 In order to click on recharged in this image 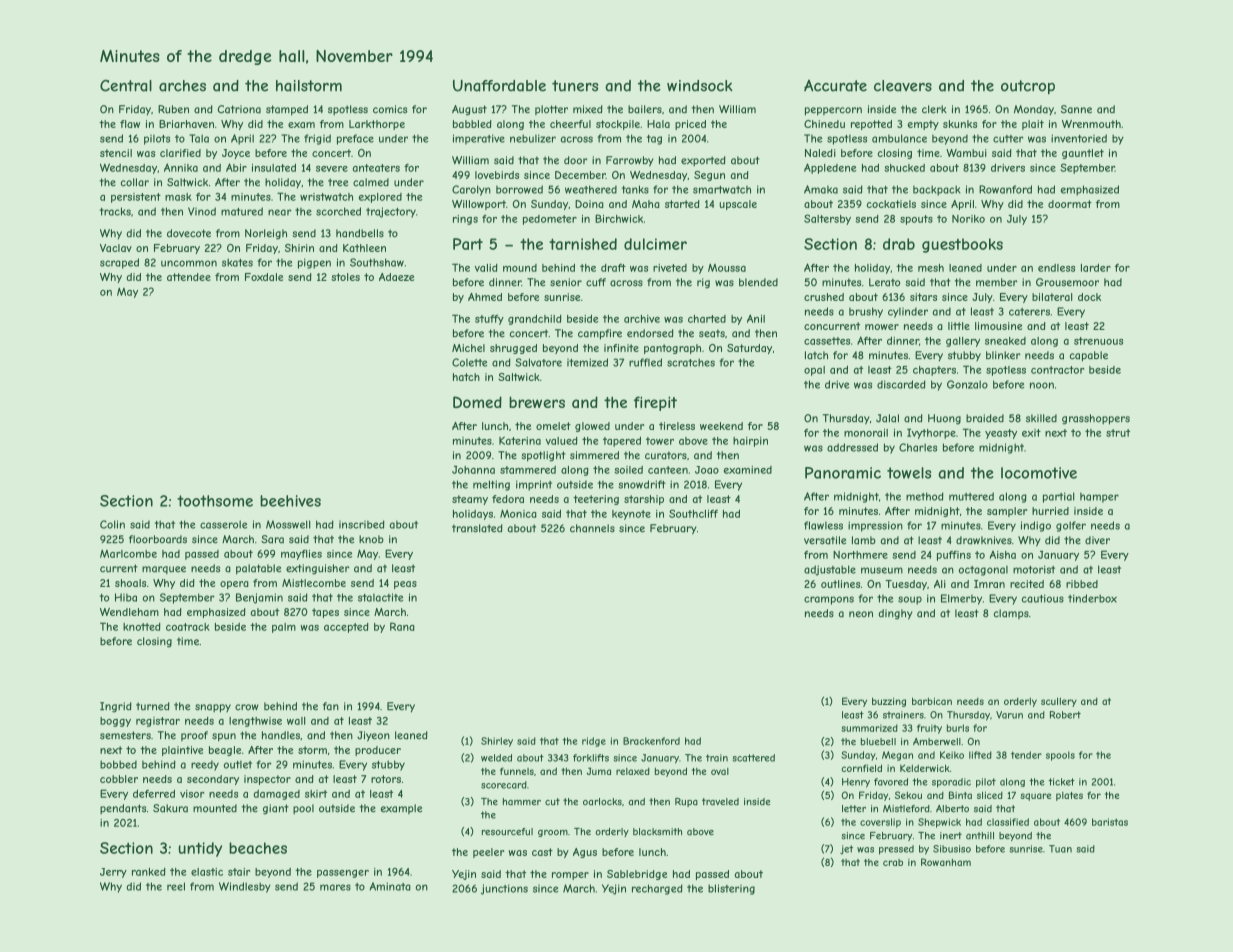, I will do `click(657, 889)`.
